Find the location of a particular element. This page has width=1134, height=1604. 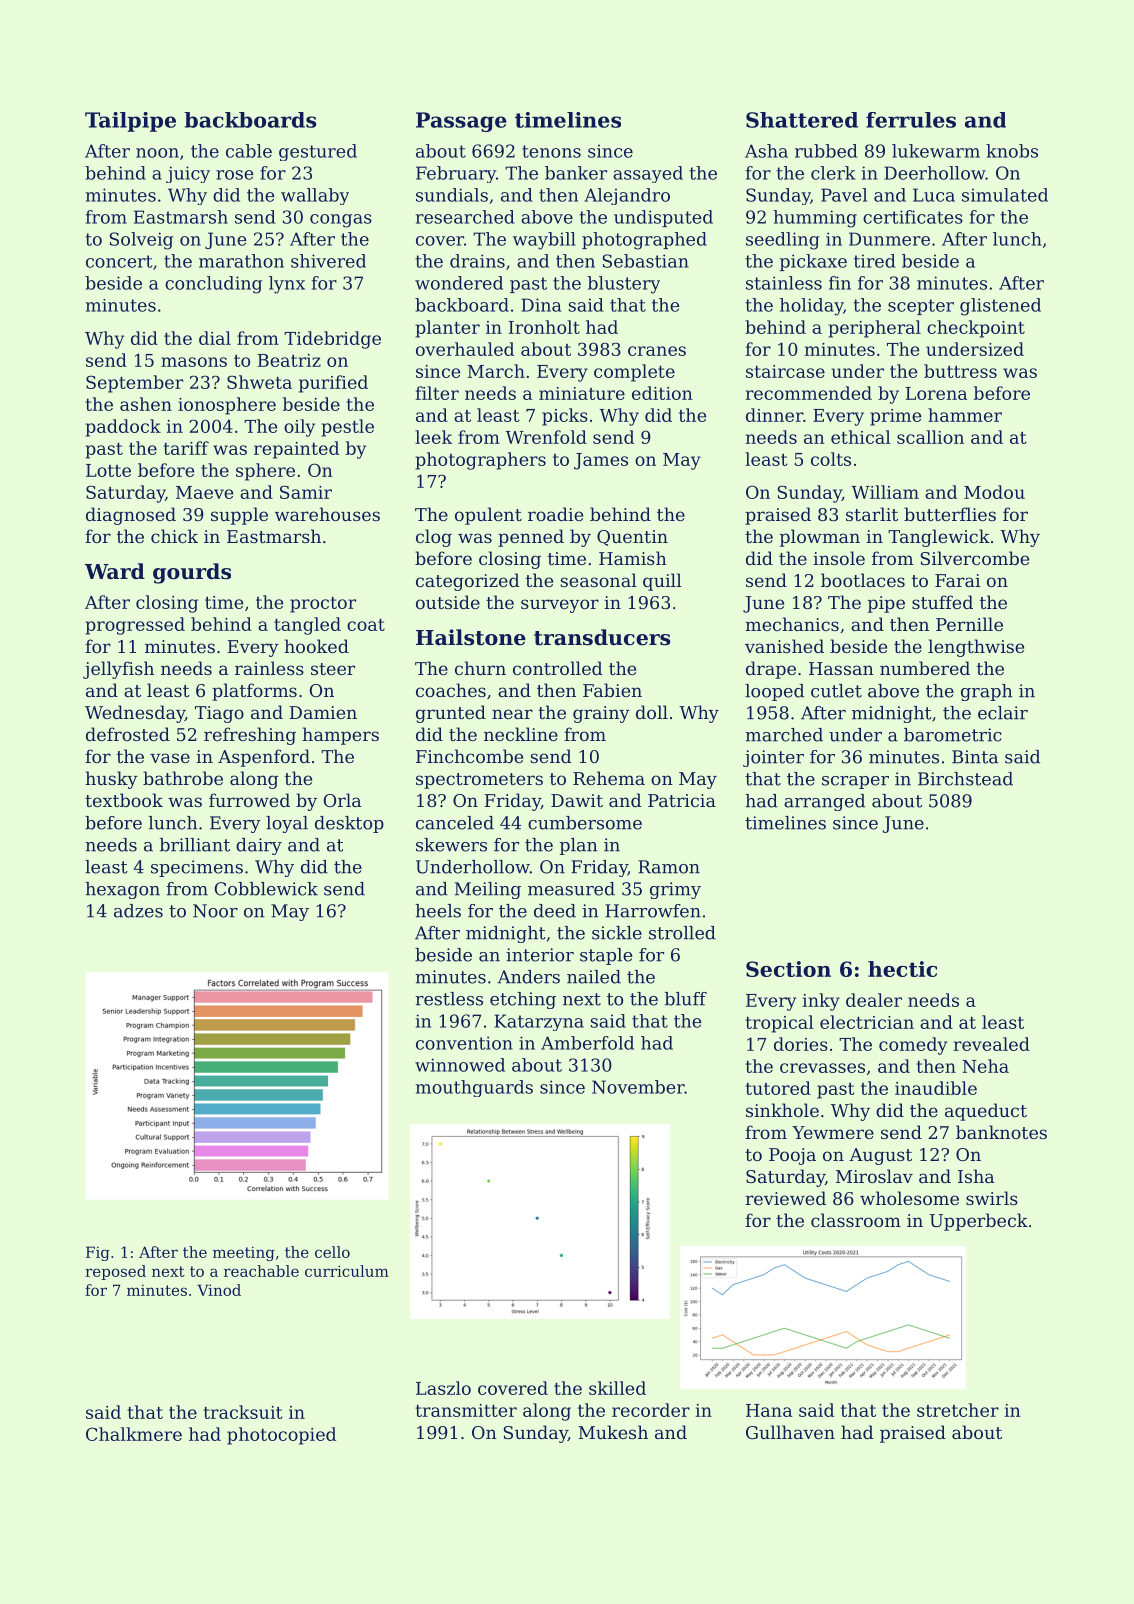

curriculum is located at coordinates (347, 1271).
